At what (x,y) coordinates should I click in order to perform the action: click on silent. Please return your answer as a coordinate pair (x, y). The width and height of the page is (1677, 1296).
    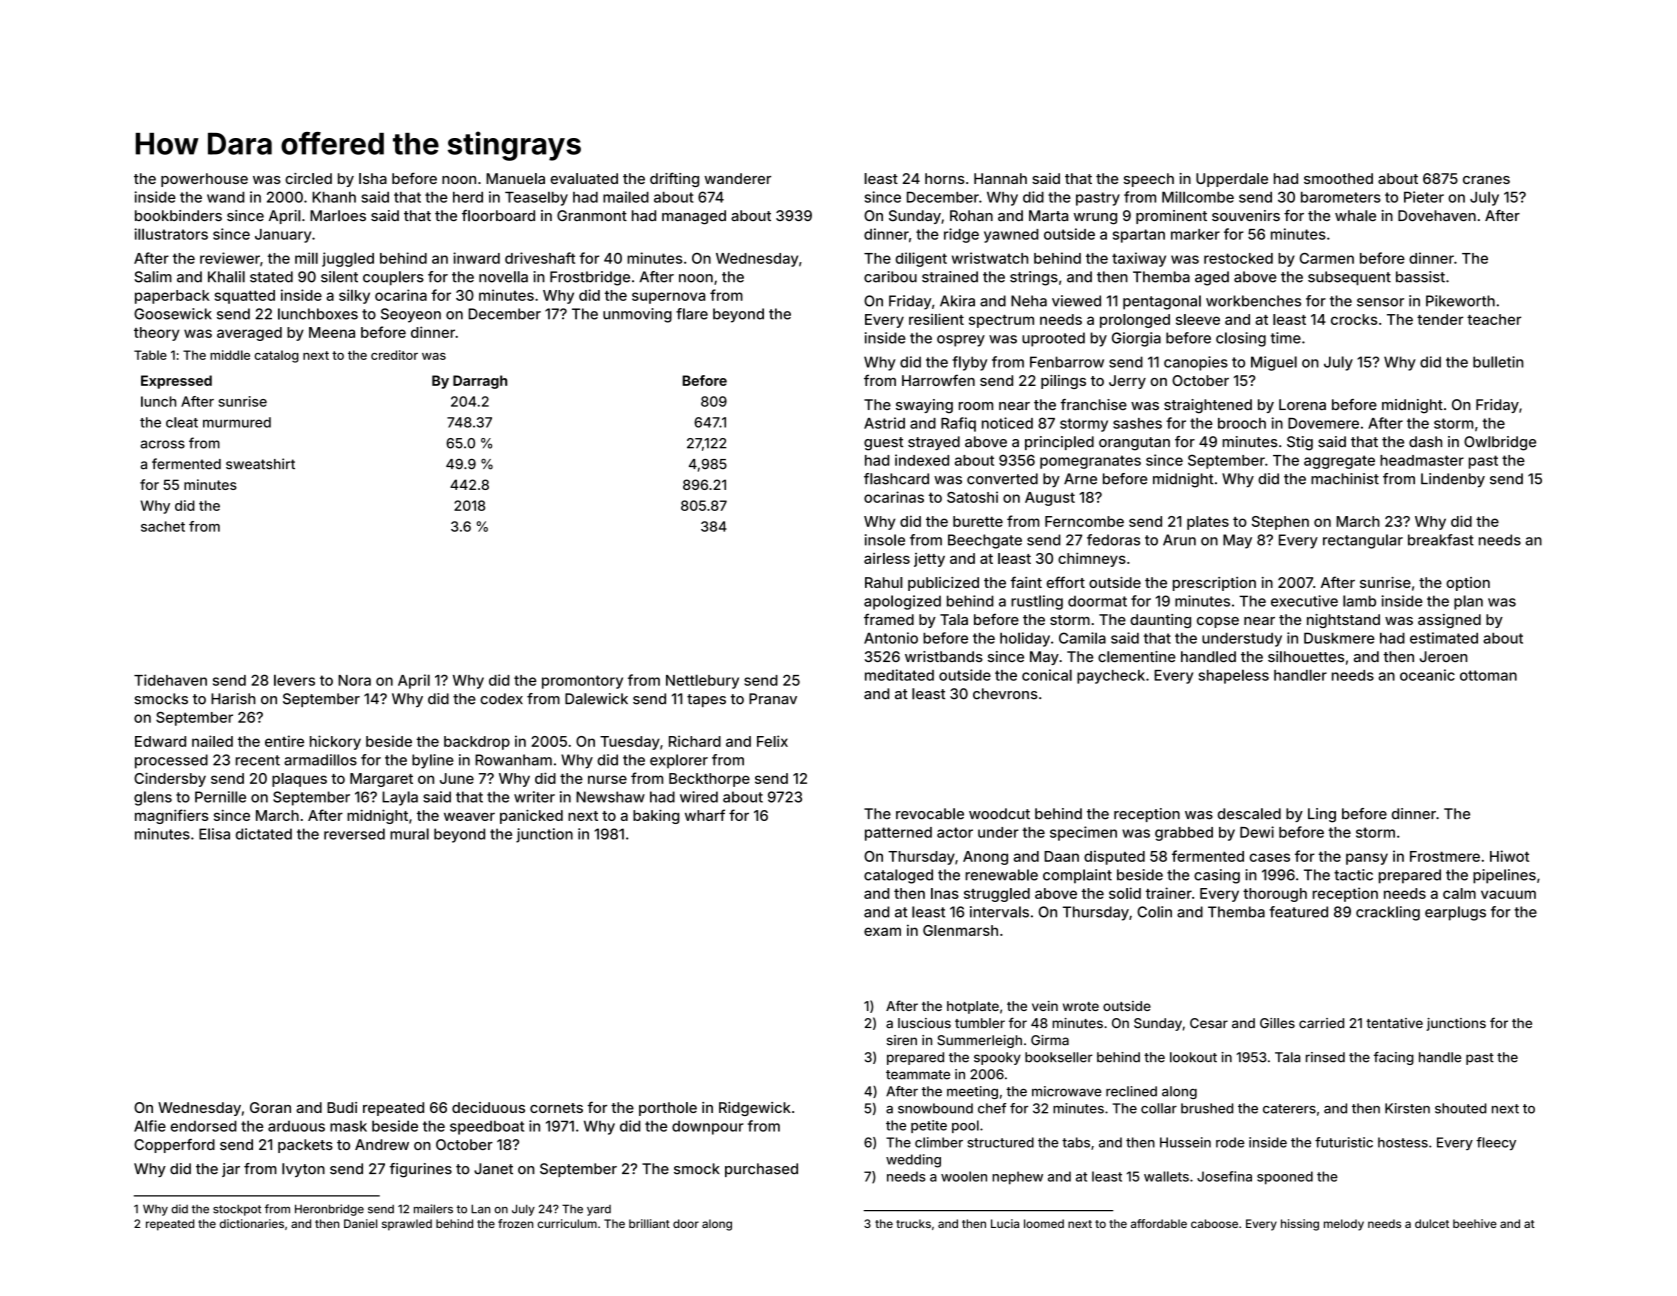
    Looking at the image, I should click on (339, 277).
